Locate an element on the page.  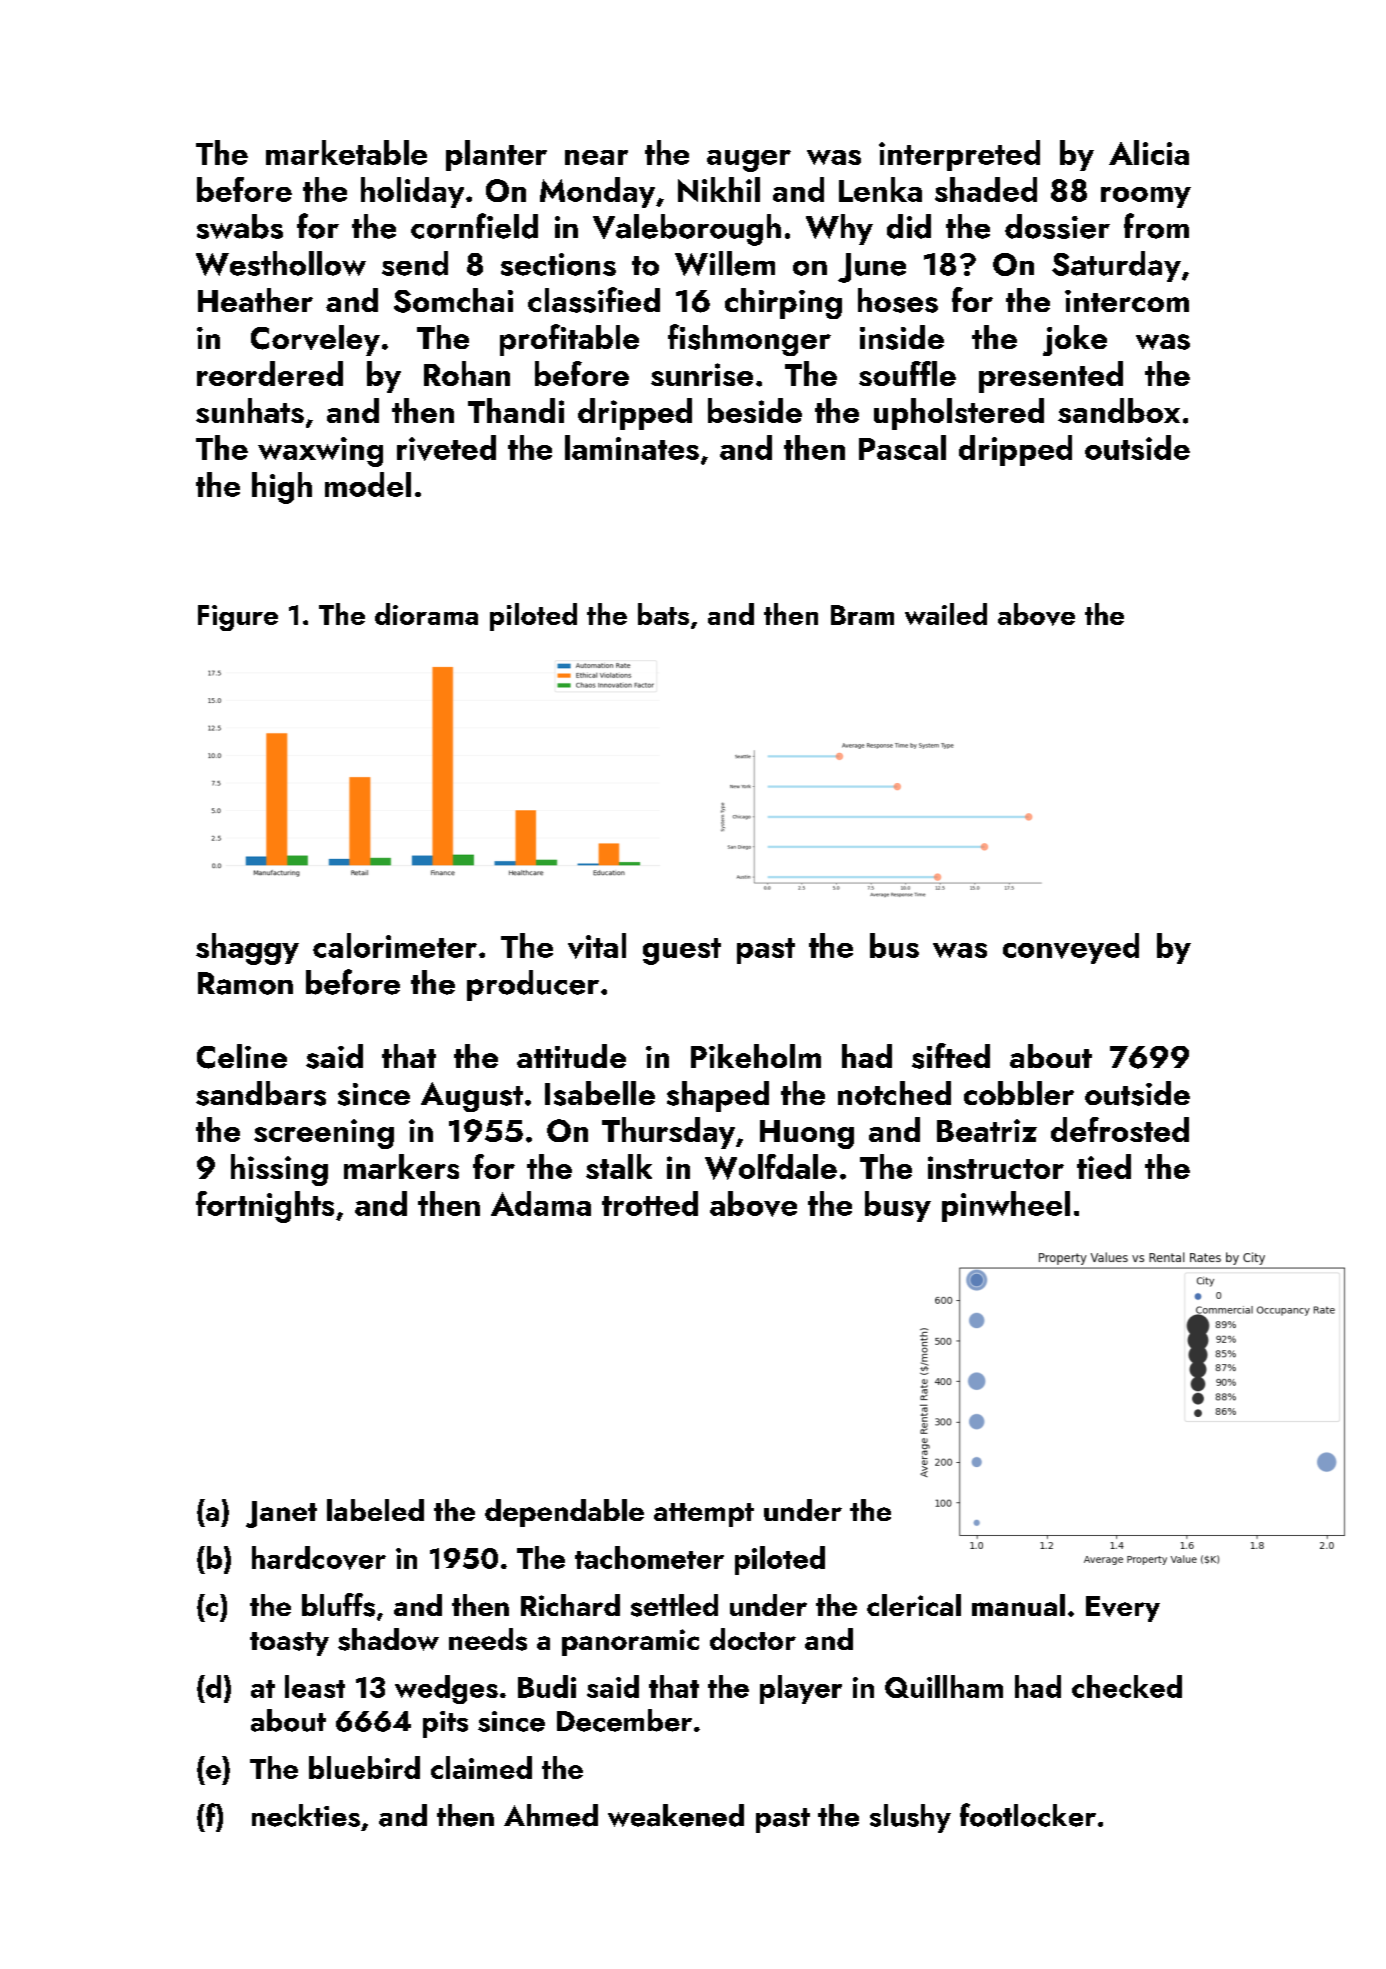
cornfield is located at coordinates (474, 226).
